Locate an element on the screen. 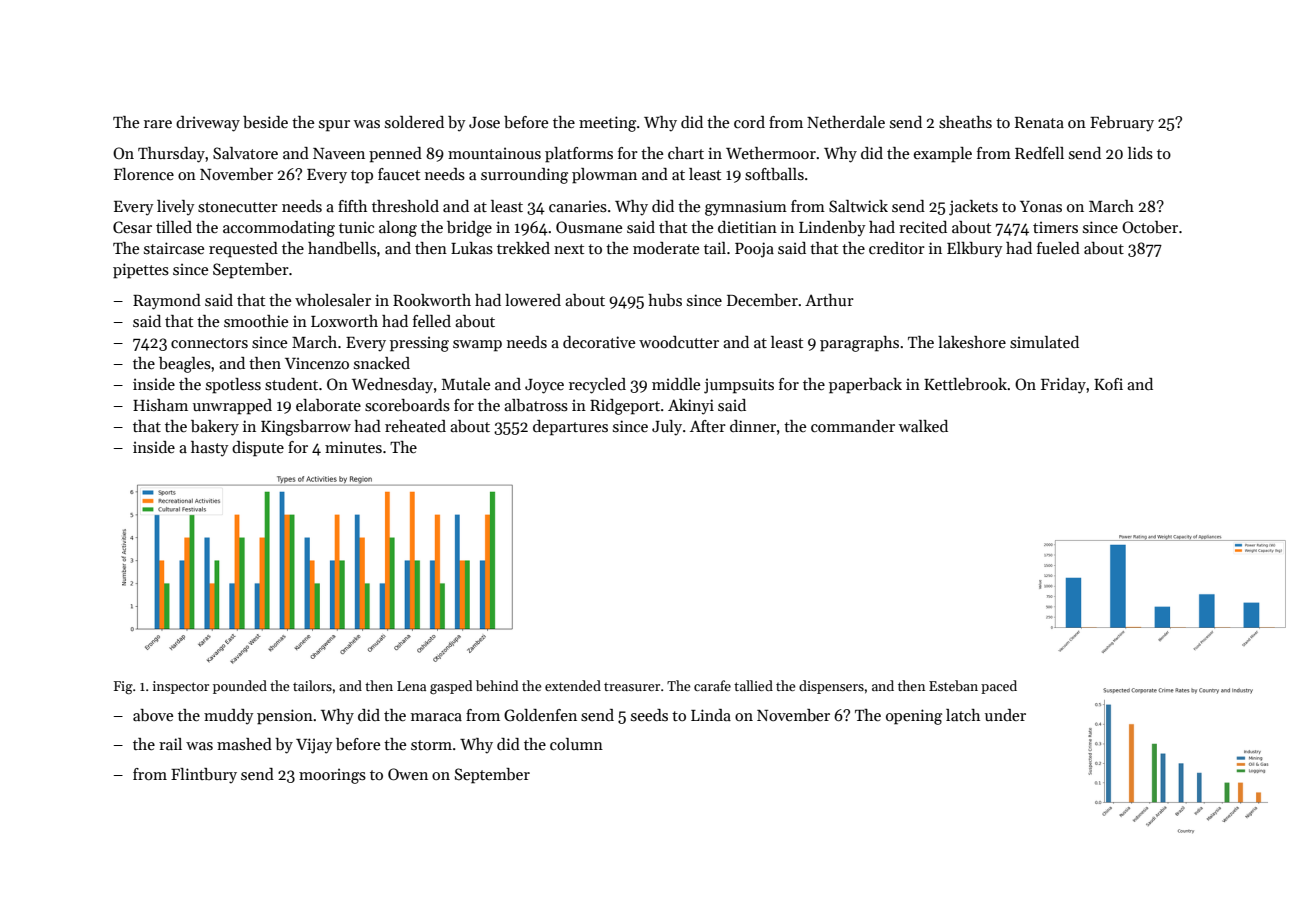 This screenshot has width=1308, height=924. dinner is located at coordinates (753, 426).
